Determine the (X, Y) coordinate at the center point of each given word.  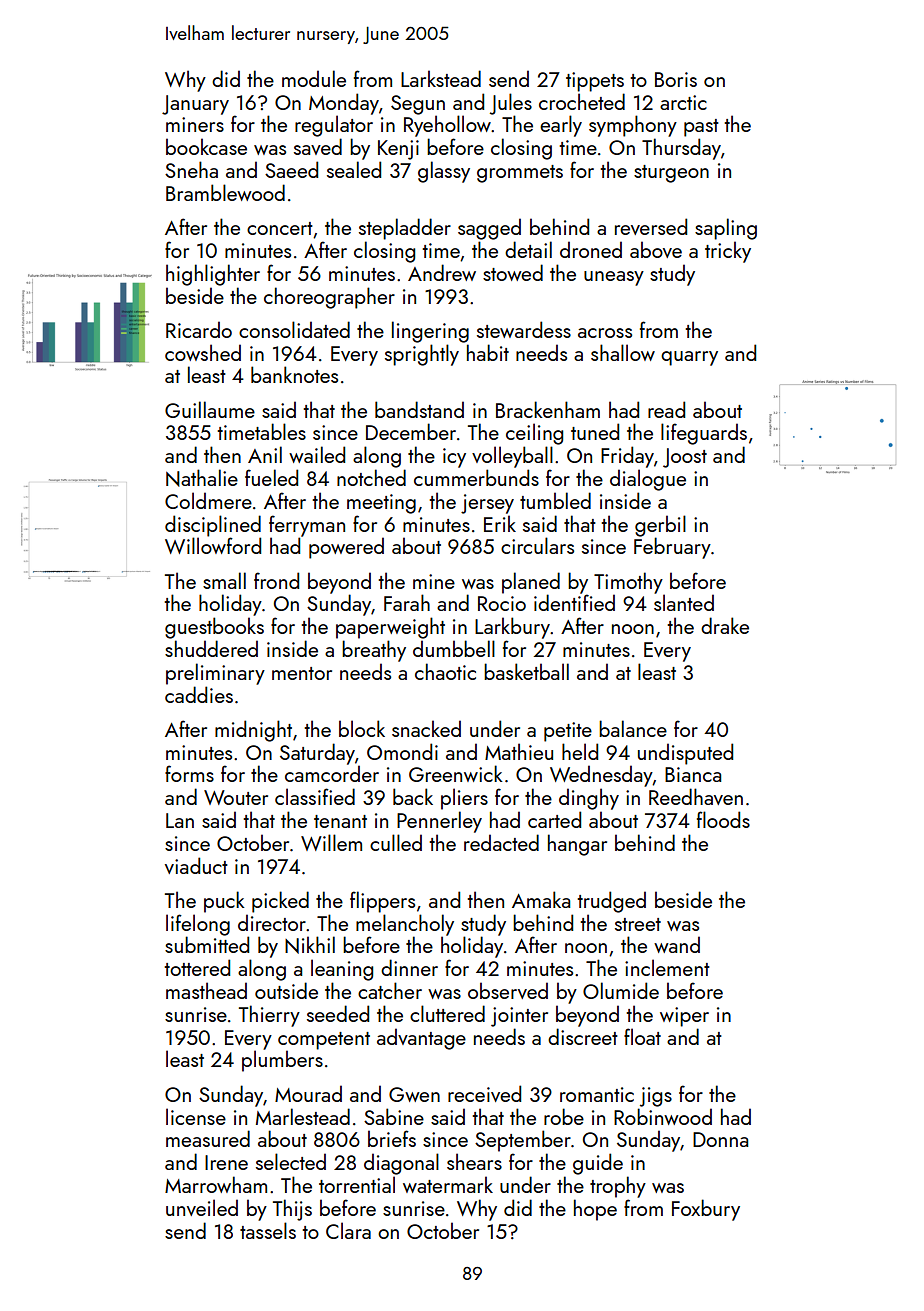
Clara (348, 1230)
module (314, 78)
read (666, 409)
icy (454, 458)
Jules (511, 104)
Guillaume (210, 409)
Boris (676, 79)
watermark (448, 1184)
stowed (513, 272)
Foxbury (706, 1210)
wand (677, 944)
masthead (206, 990)
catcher (390, 990)
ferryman (307, 526)
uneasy (614, 278)
